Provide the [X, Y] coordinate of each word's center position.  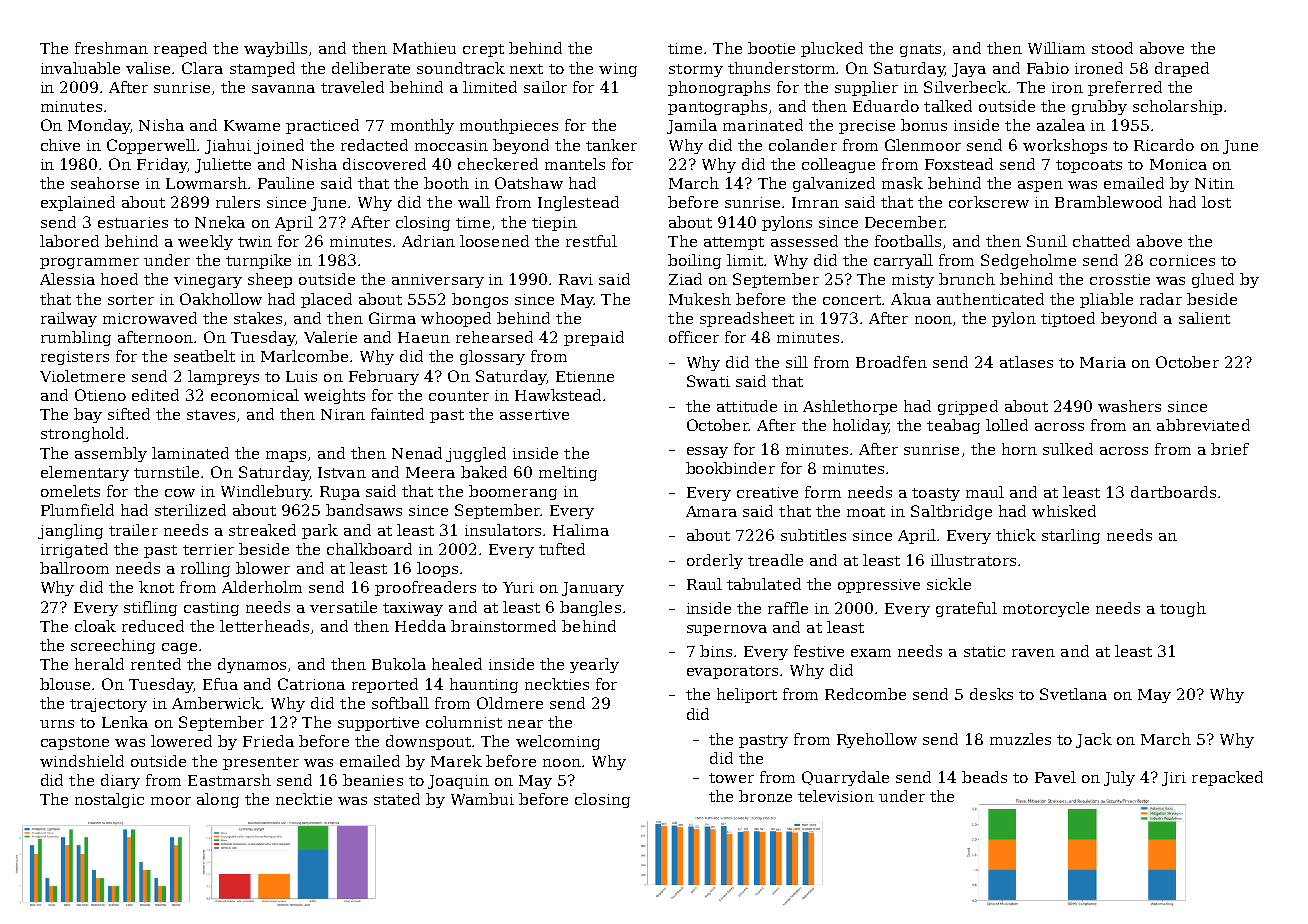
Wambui [482, 799]
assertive [534, 414]
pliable [1106, 300]
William [1056, 48]
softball [400, 703]
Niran [343, 414]
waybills [275, 49]
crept [483, 50]
